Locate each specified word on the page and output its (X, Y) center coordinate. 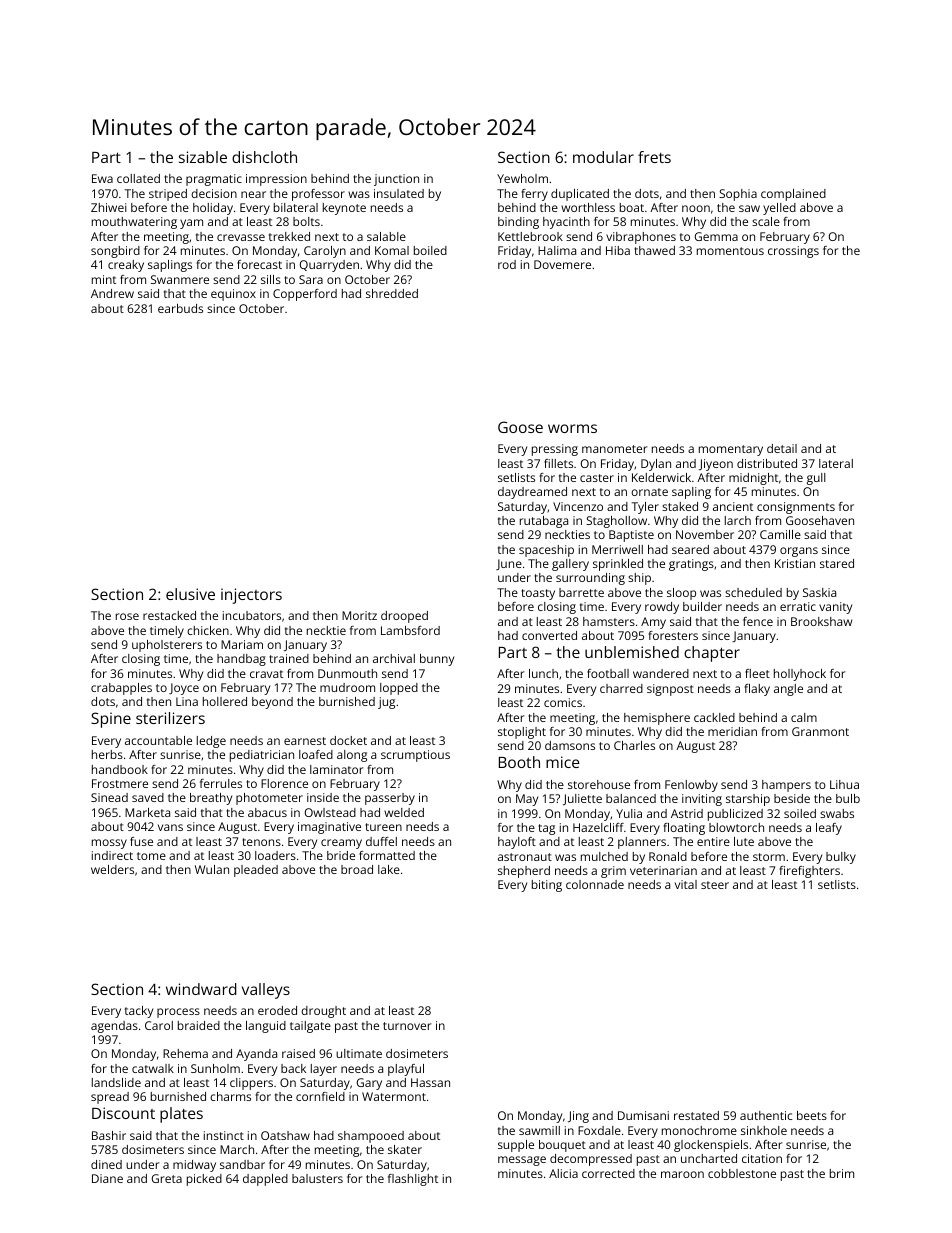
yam (191, 224)
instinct (224, 1135)
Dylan (656, 465)
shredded (392, 293)
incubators (252, 615)
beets (812, 1115)
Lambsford (410, 630)
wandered (661, 673)
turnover (407, 1026)
